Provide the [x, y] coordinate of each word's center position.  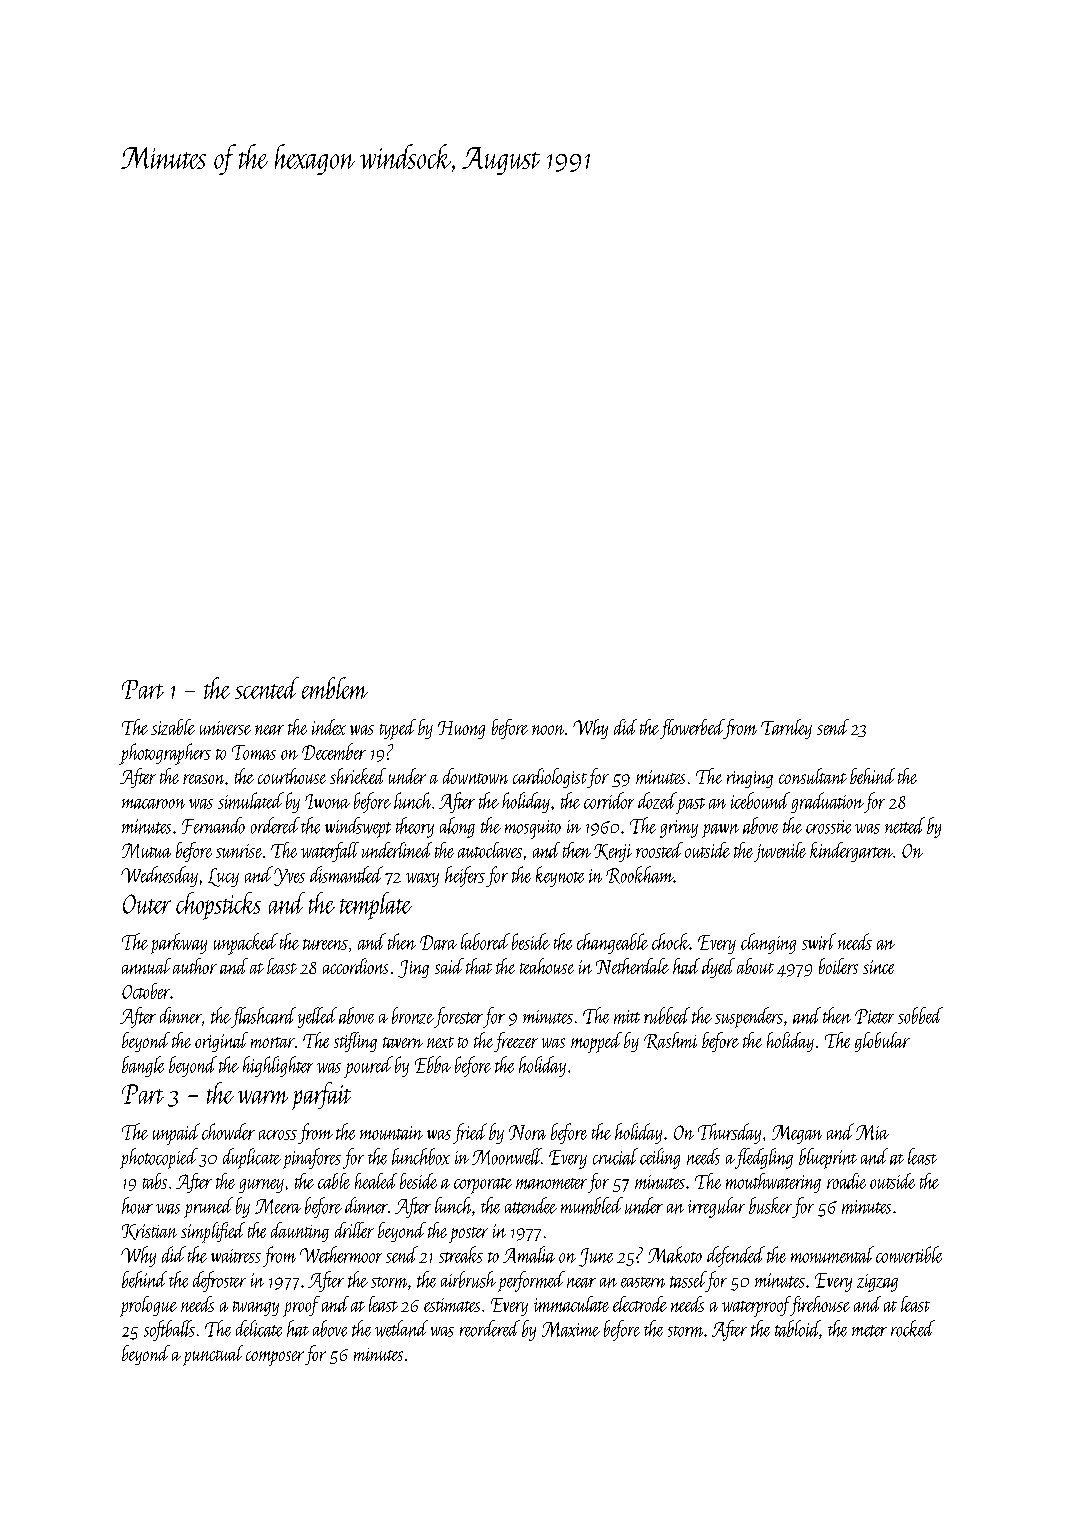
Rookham [640, 875]
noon [548, 730]
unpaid [176, 1134]
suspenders [749, 1017]
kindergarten [851, 852]
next [440, 1042]
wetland [401, 1328]
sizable [173, 727]
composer [275, 1358]
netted [905, 825]
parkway [179, 943]
